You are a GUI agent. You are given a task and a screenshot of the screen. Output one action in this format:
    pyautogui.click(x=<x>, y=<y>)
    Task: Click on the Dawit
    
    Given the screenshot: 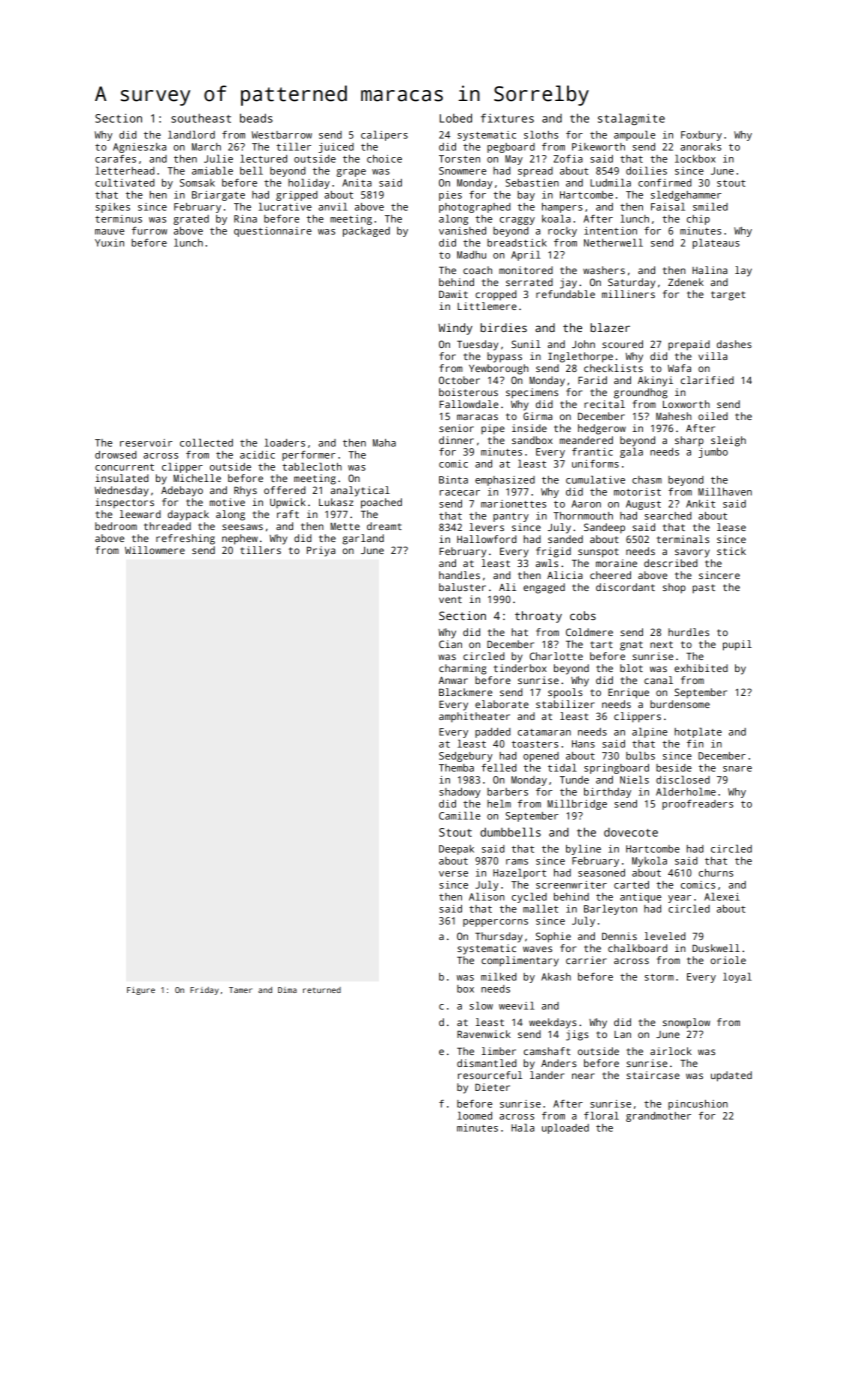 What is the action you would take?
    pyautogui.click(x=453, y=294)
